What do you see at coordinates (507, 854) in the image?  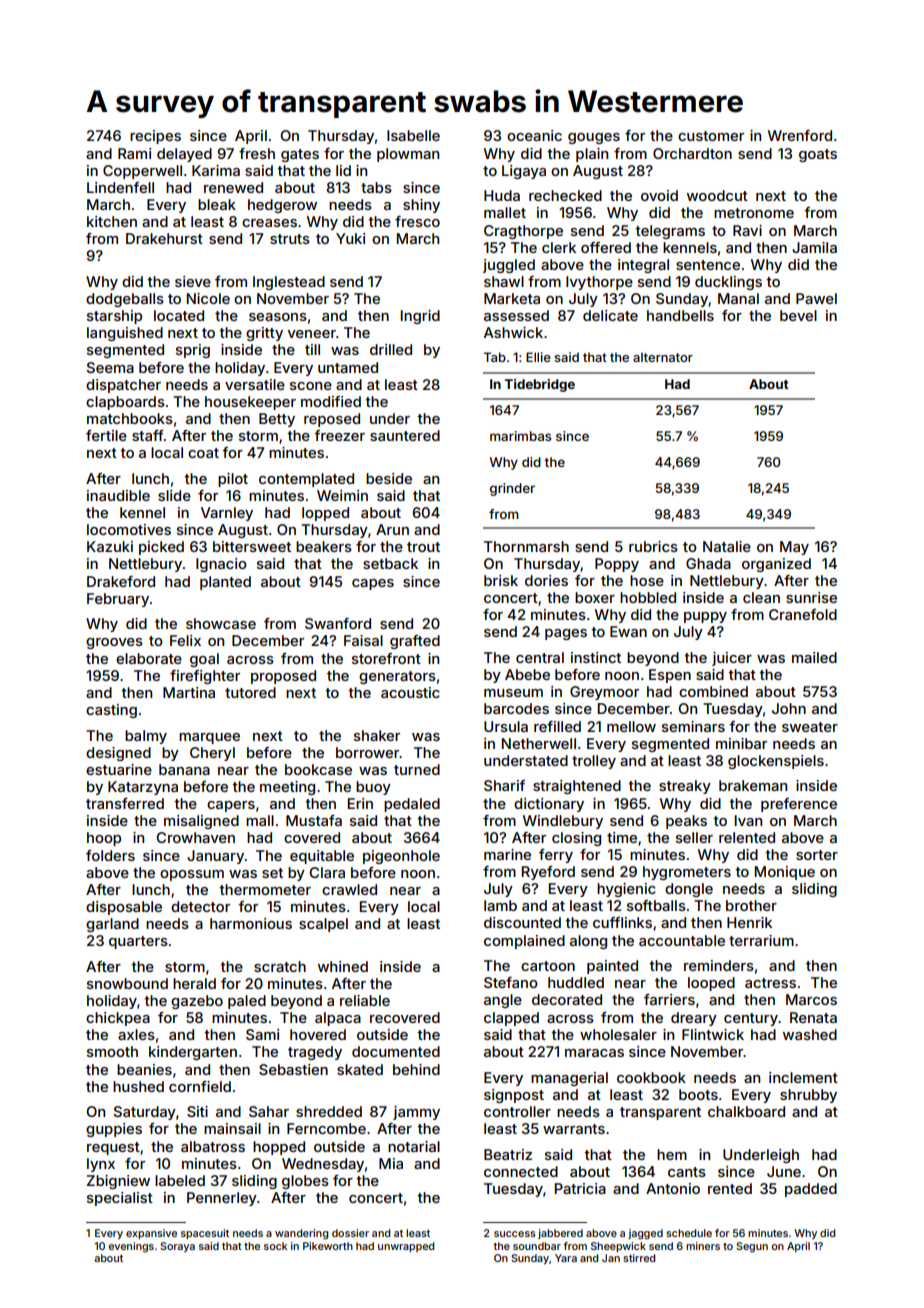 I see `marine` at bounding box center [507, 854].
